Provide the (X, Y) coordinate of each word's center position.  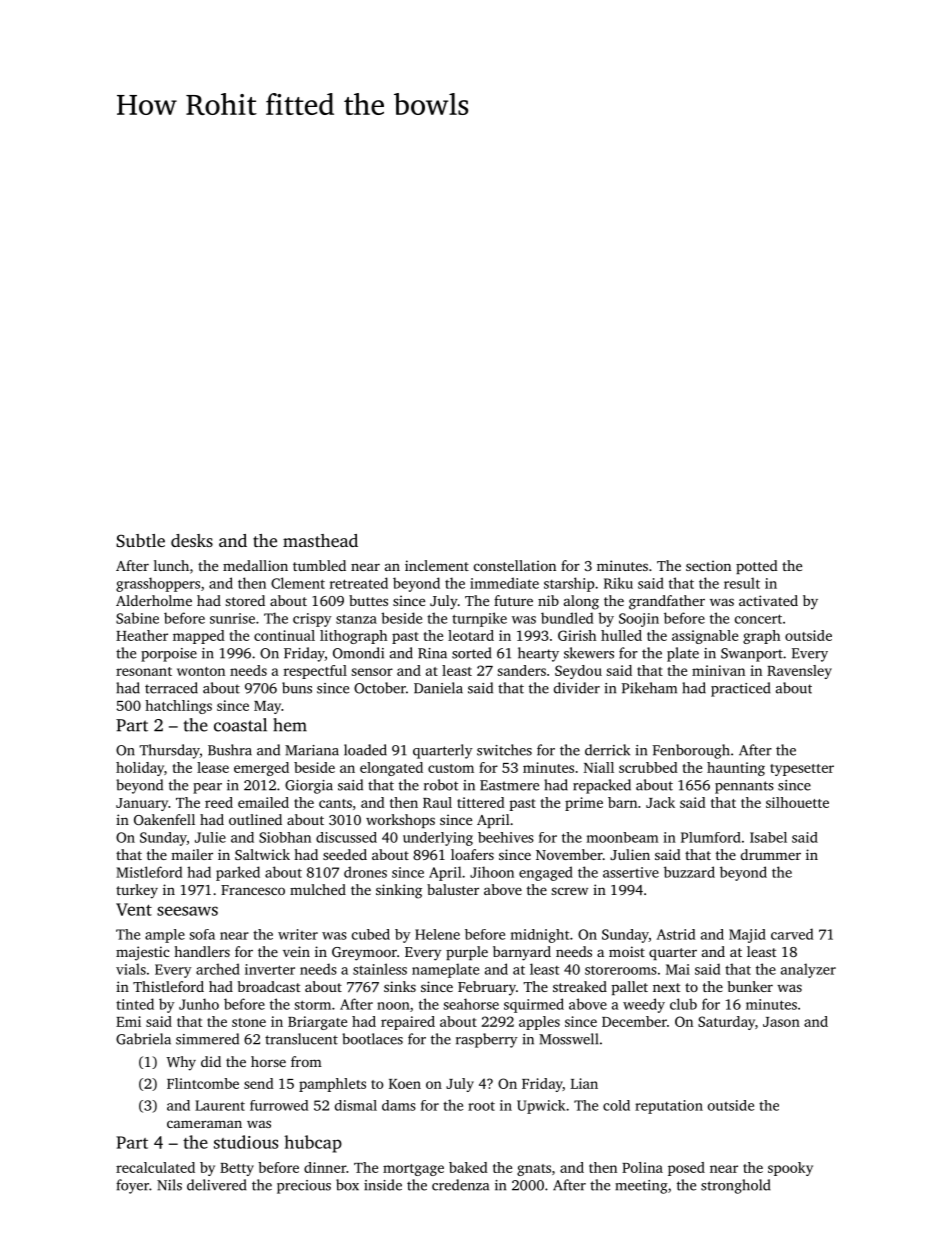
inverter (270, 969)
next (667, 987)
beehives (506, 837)
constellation (515, 565)
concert (758, 619)
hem (290, 725)
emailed (263, 802)
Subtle (140, 540)
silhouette (797, 802)
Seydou (578, 672)
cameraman (204, 1124)
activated (768, 600)
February (487, 988)
